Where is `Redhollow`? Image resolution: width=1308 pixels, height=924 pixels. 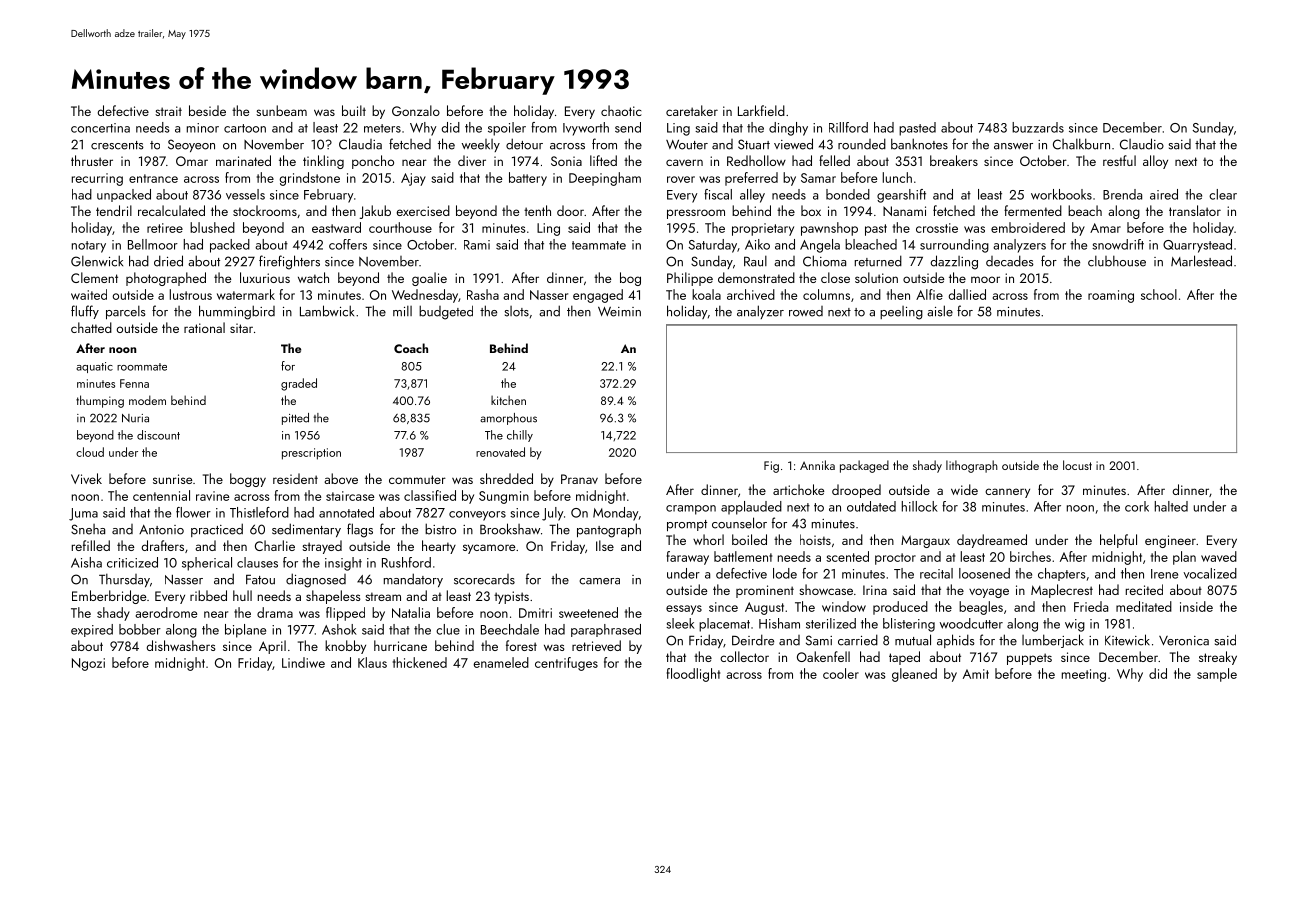 Redhollow is located at coordinates (756, 160).
